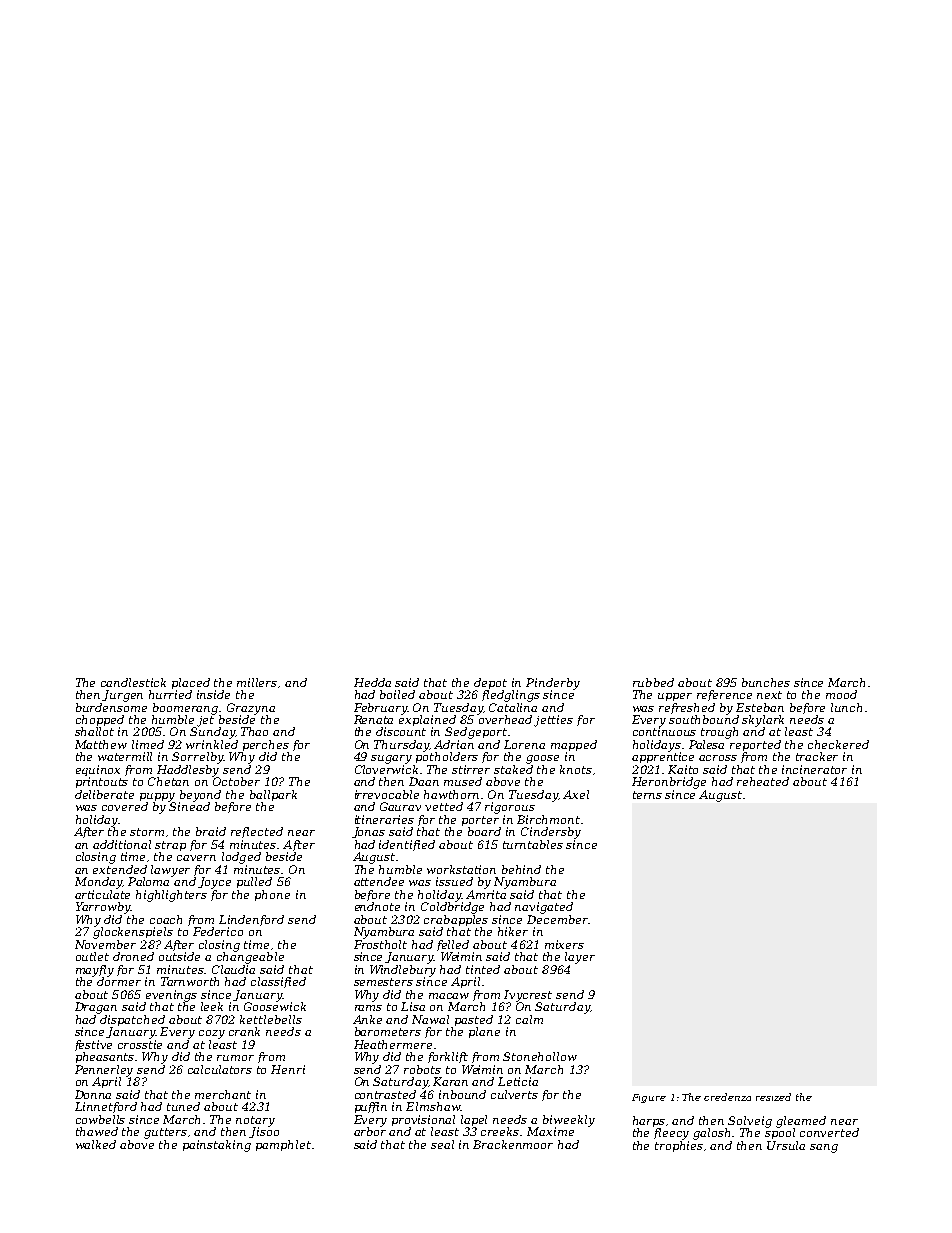 The image size is (952, 1233). I want to click on layer, so click(580, 958).
